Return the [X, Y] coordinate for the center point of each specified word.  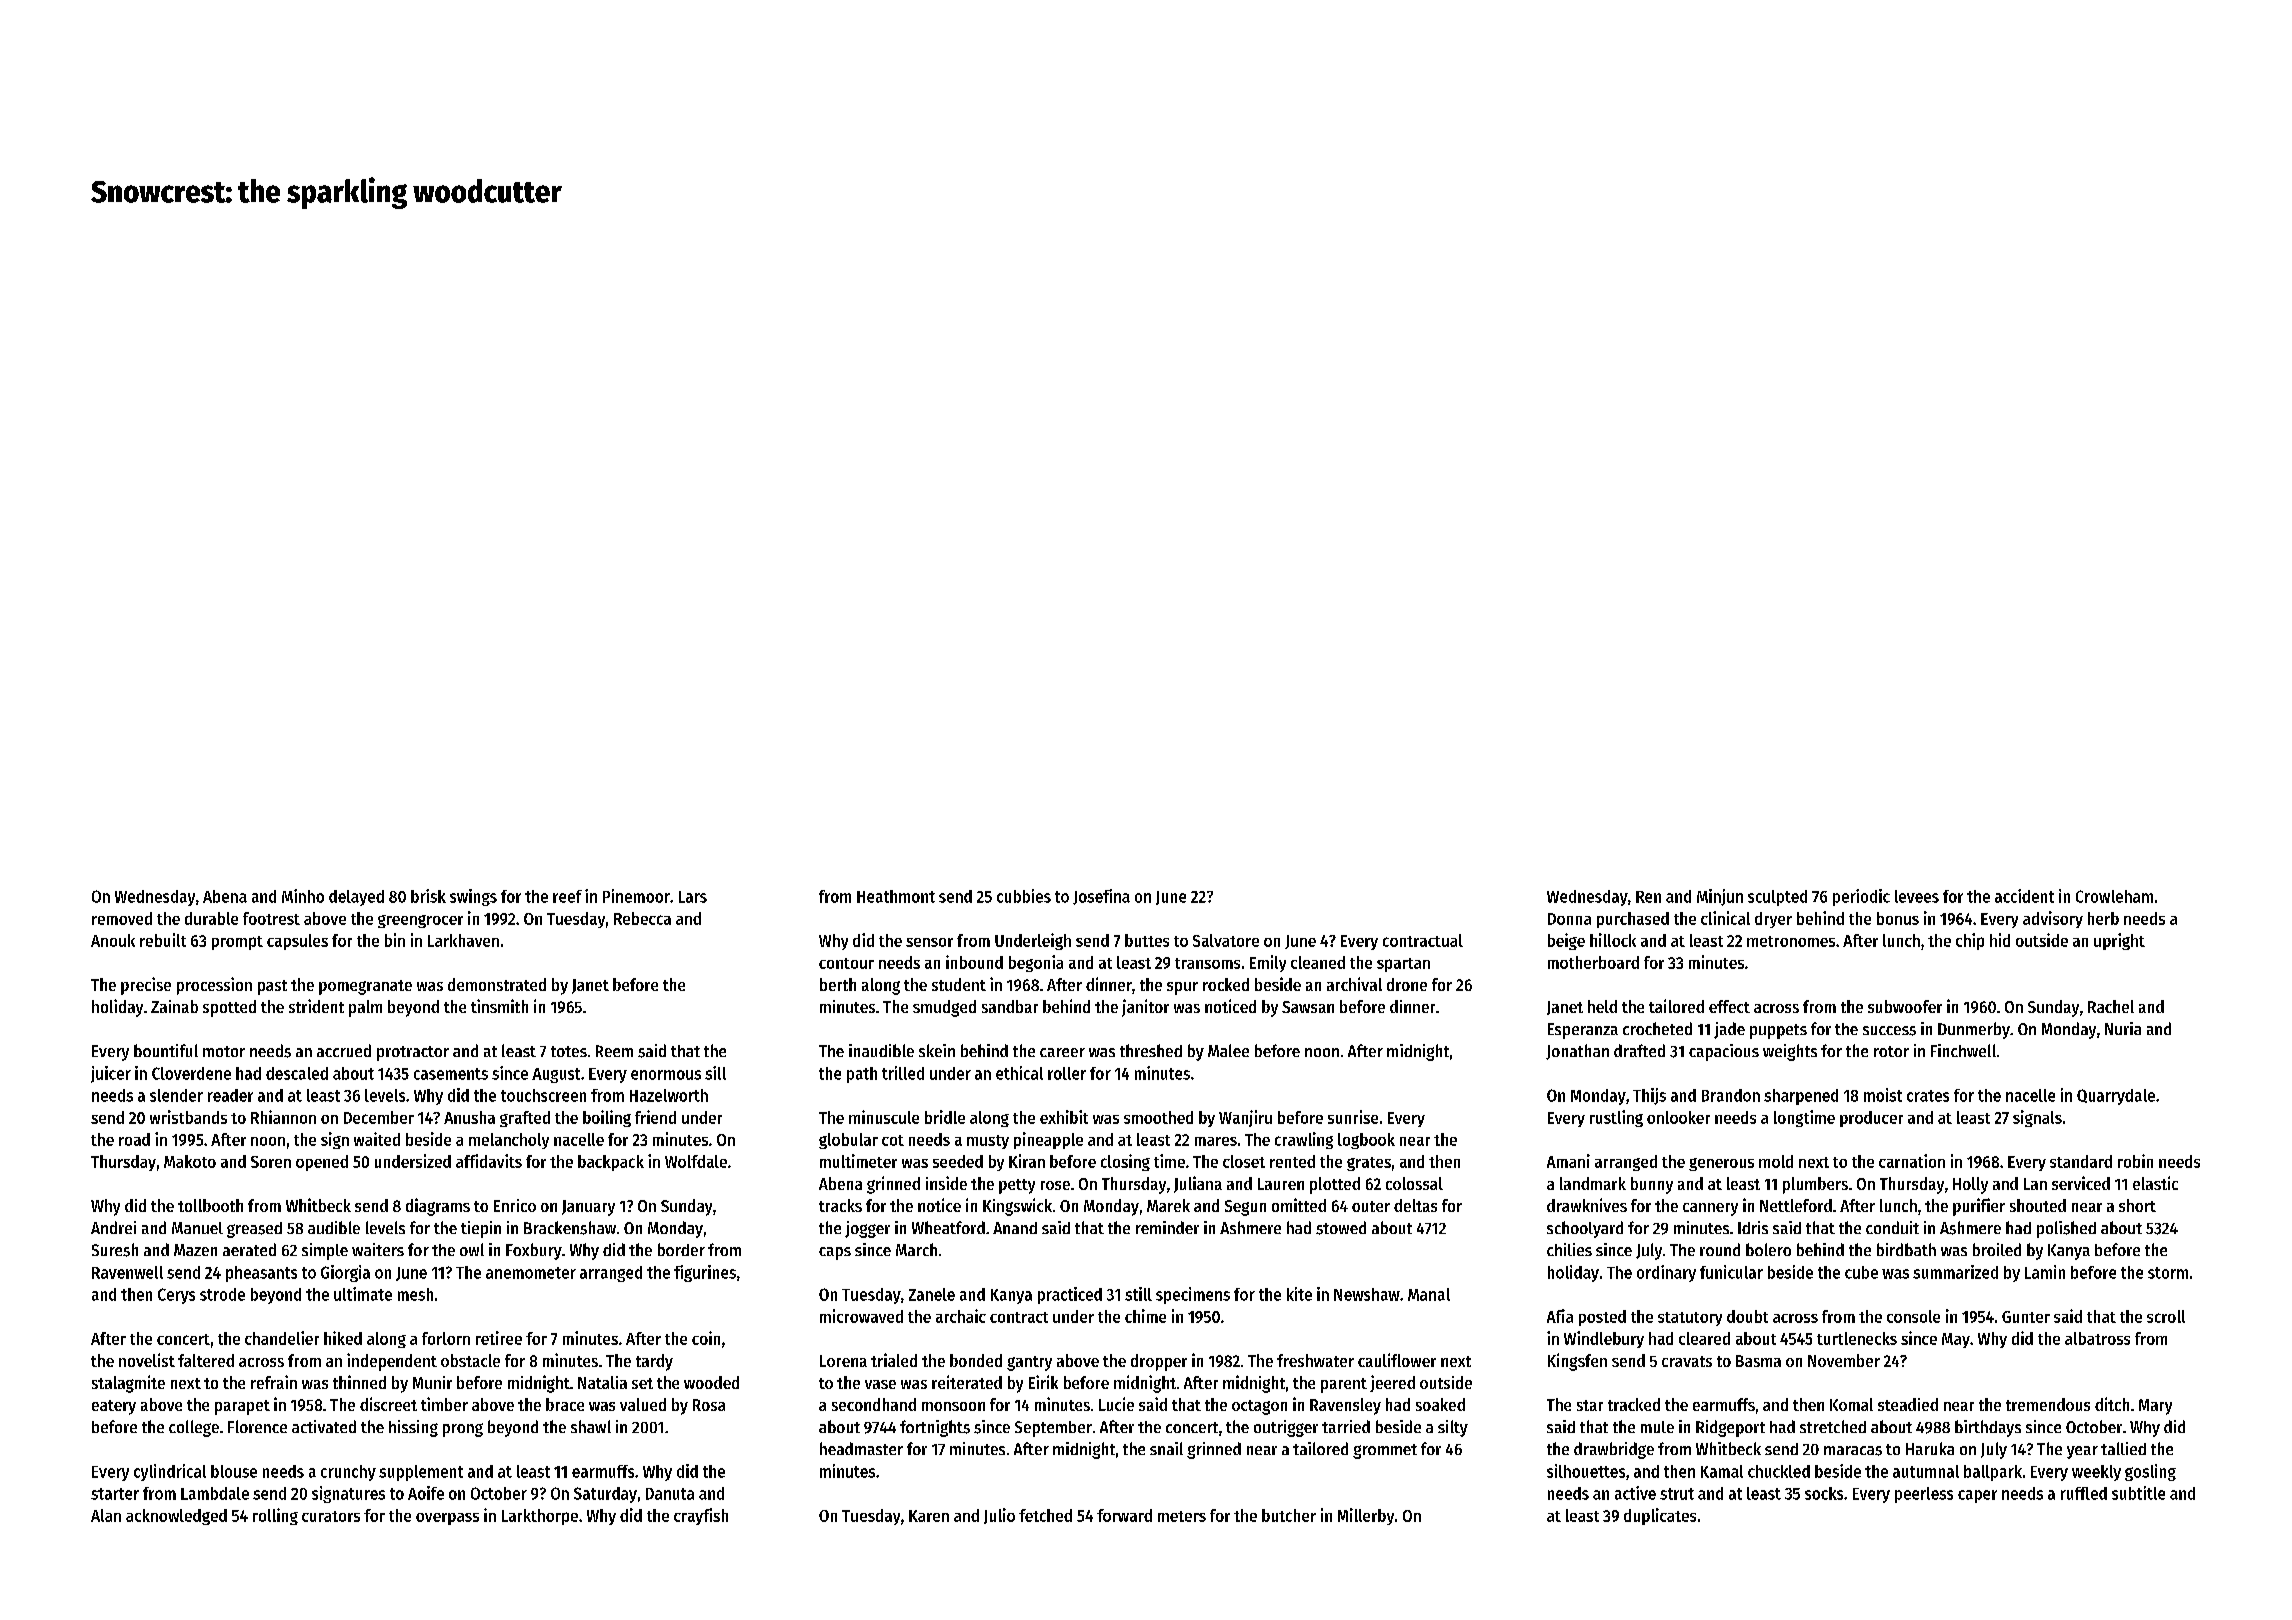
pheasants [261, 1274]
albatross [2097, 1338]
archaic [961, 1316]
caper [1977, 1496]
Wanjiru [1245, 1118]
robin [2135, 1161]
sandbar [1010, 1006]
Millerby [1366, 1516]
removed [122, 918]
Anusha [469, 1117]
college [194, 1428]
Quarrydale [2116, 1097]
